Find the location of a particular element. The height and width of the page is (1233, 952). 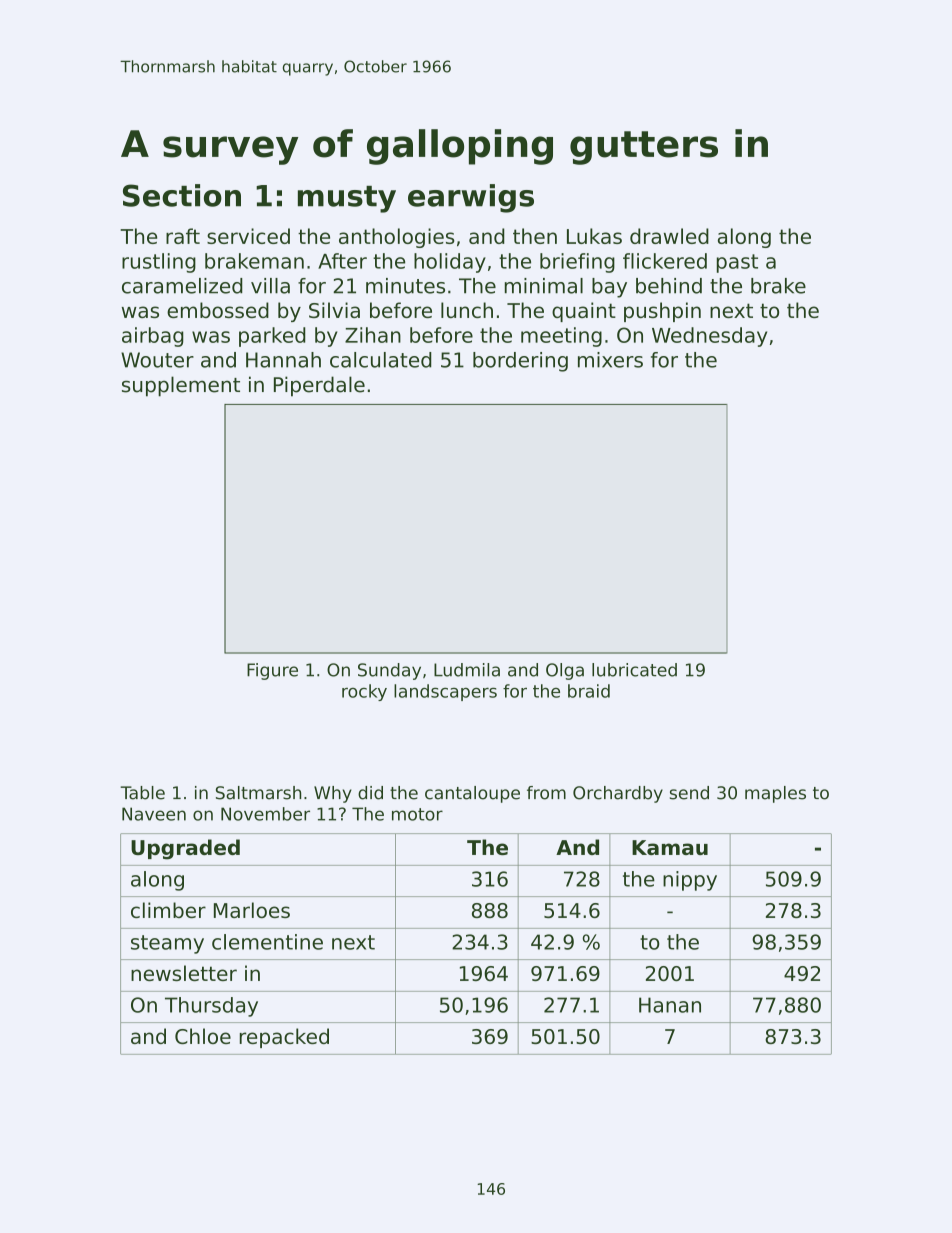

Hanan is located at coordinates (670, 1005).
